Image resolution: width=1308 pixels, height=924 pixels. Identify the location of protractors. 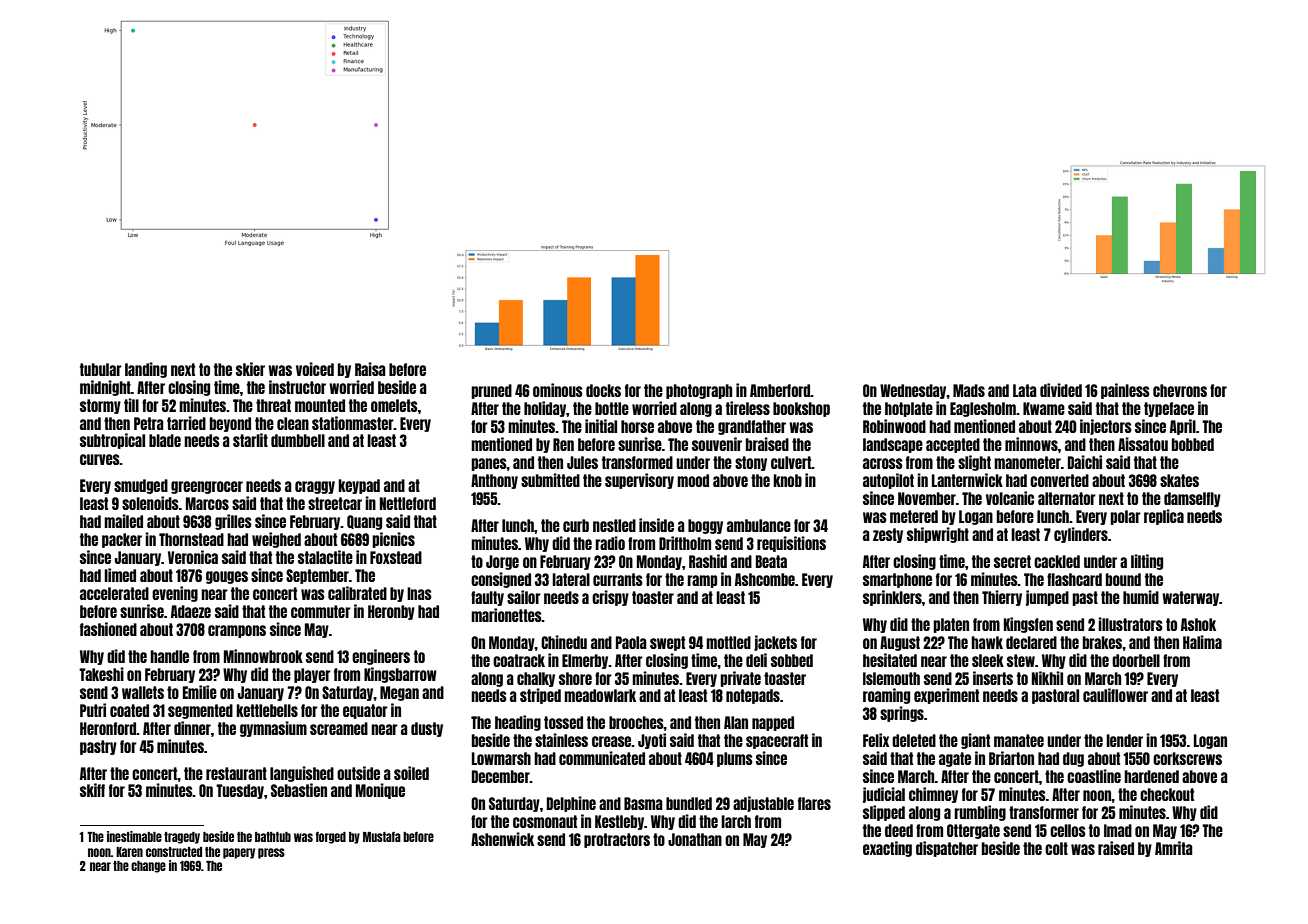
(617, 840).
